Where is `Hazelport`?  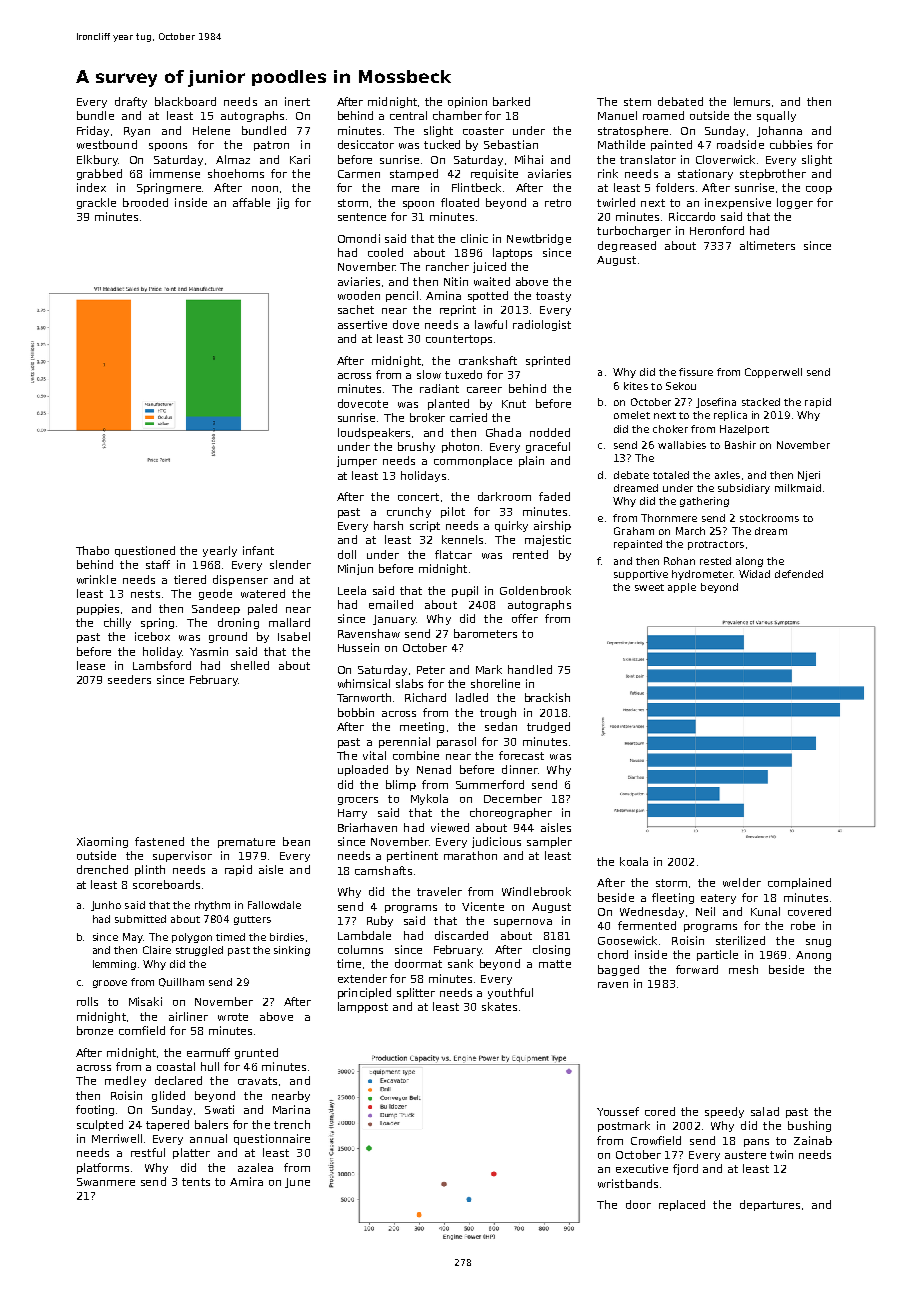
Hazelport is located at coordinates (744, 430).
